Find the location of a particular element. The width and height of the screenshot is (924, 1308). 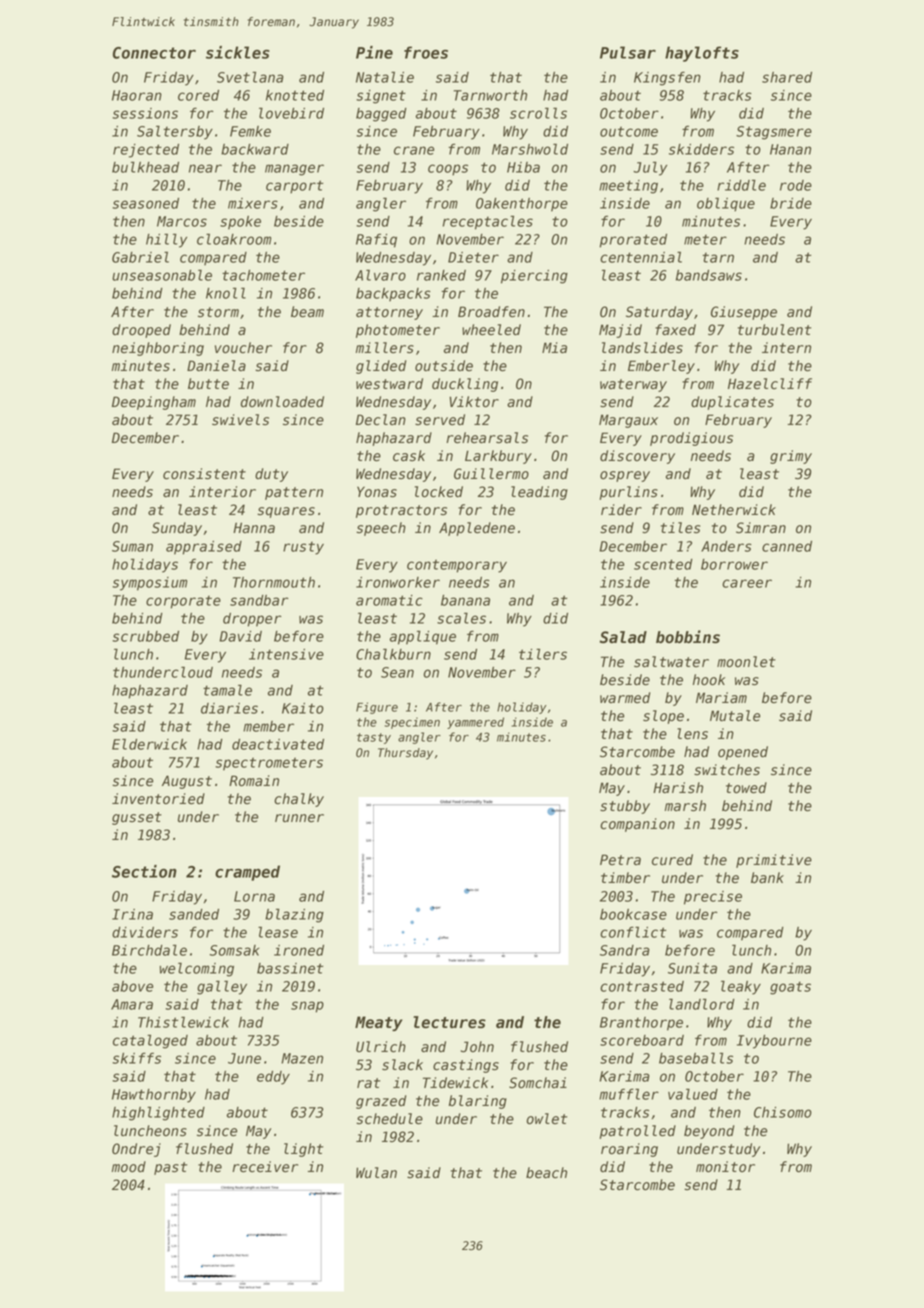

Connector is located at coordinates (154, 53).
